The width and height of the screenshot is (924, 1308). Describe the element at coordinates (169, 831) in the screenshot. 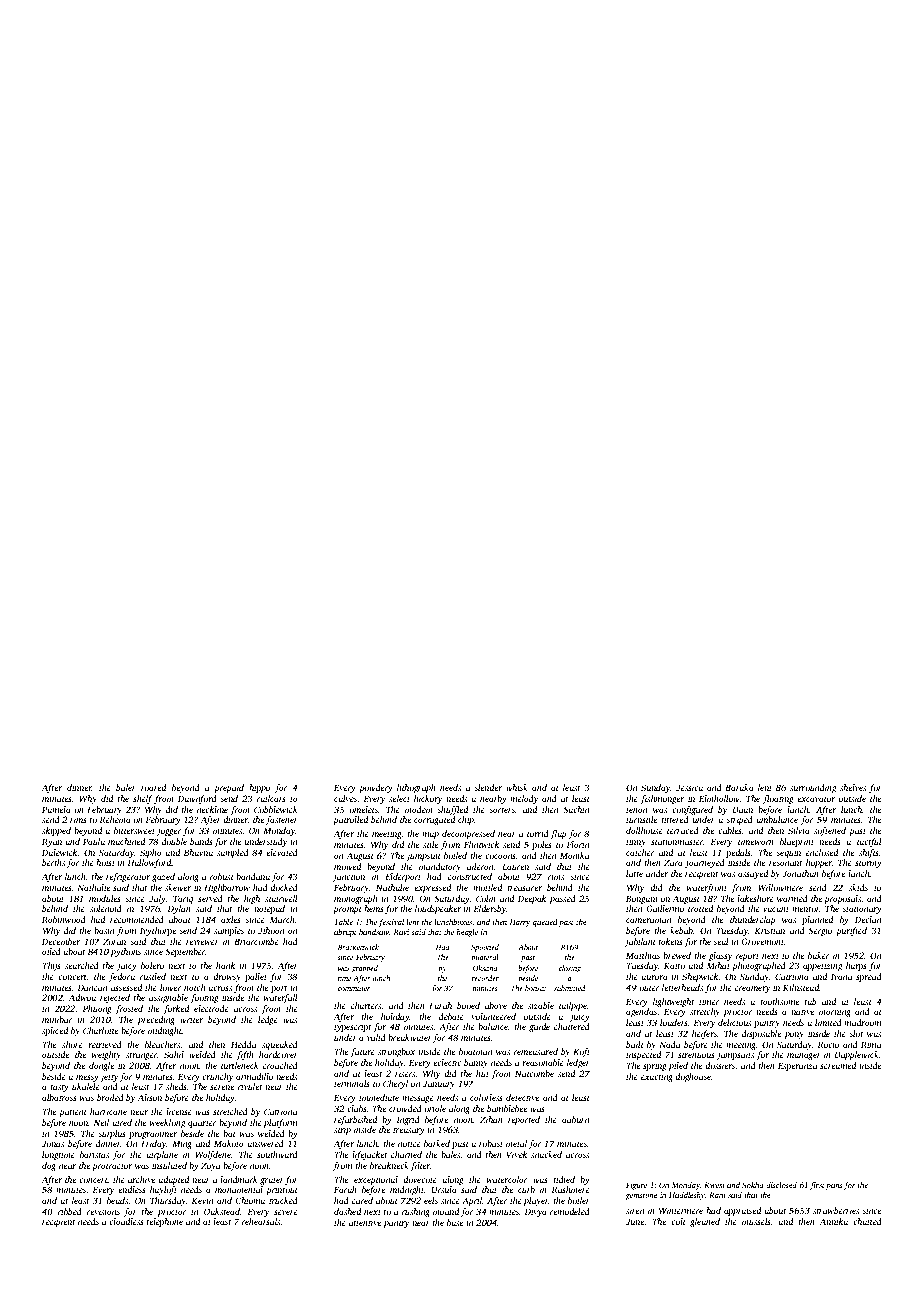

I see `jogger` at that location.
